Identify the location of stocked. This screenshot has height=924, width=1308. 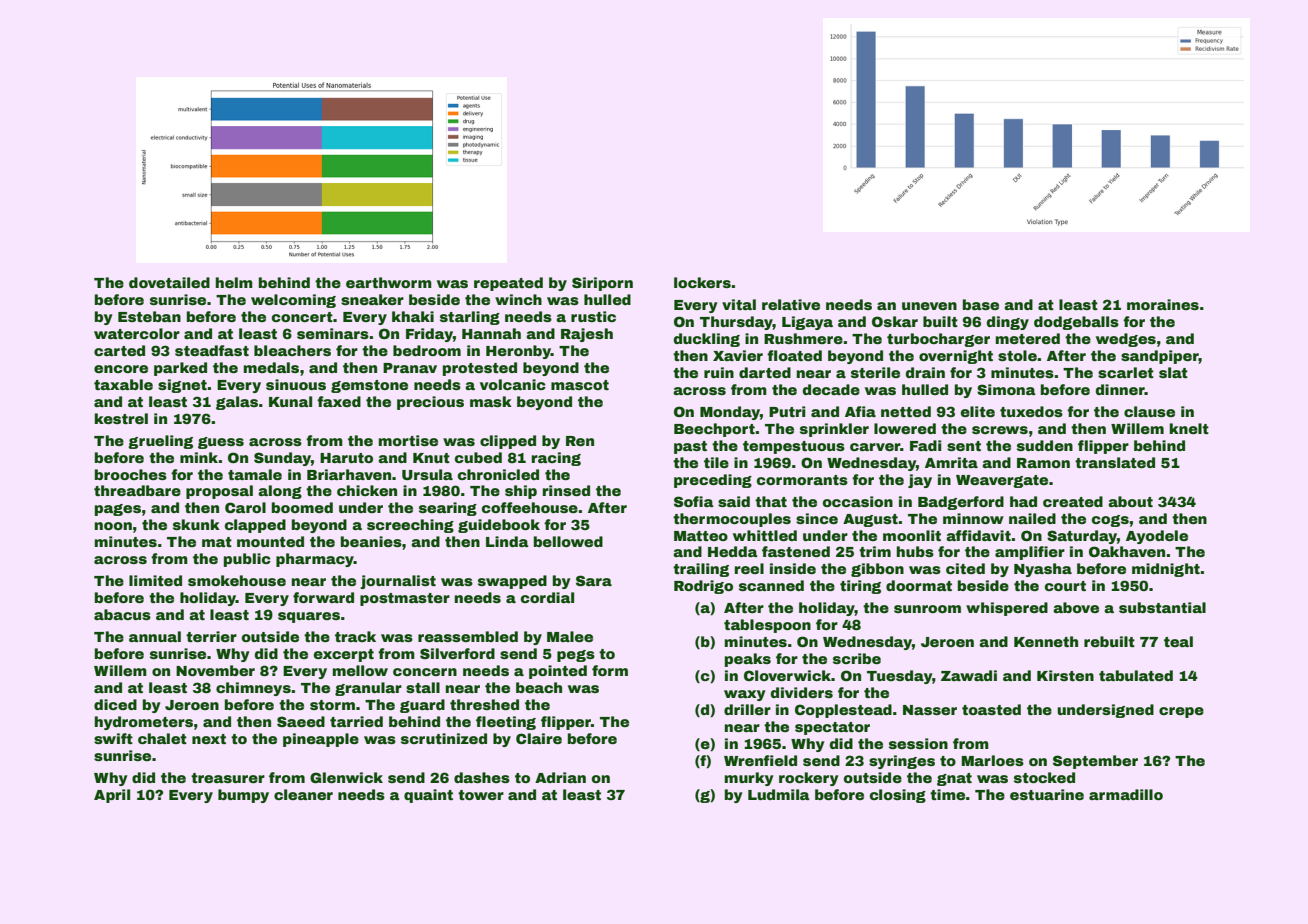
(1044, 777).
